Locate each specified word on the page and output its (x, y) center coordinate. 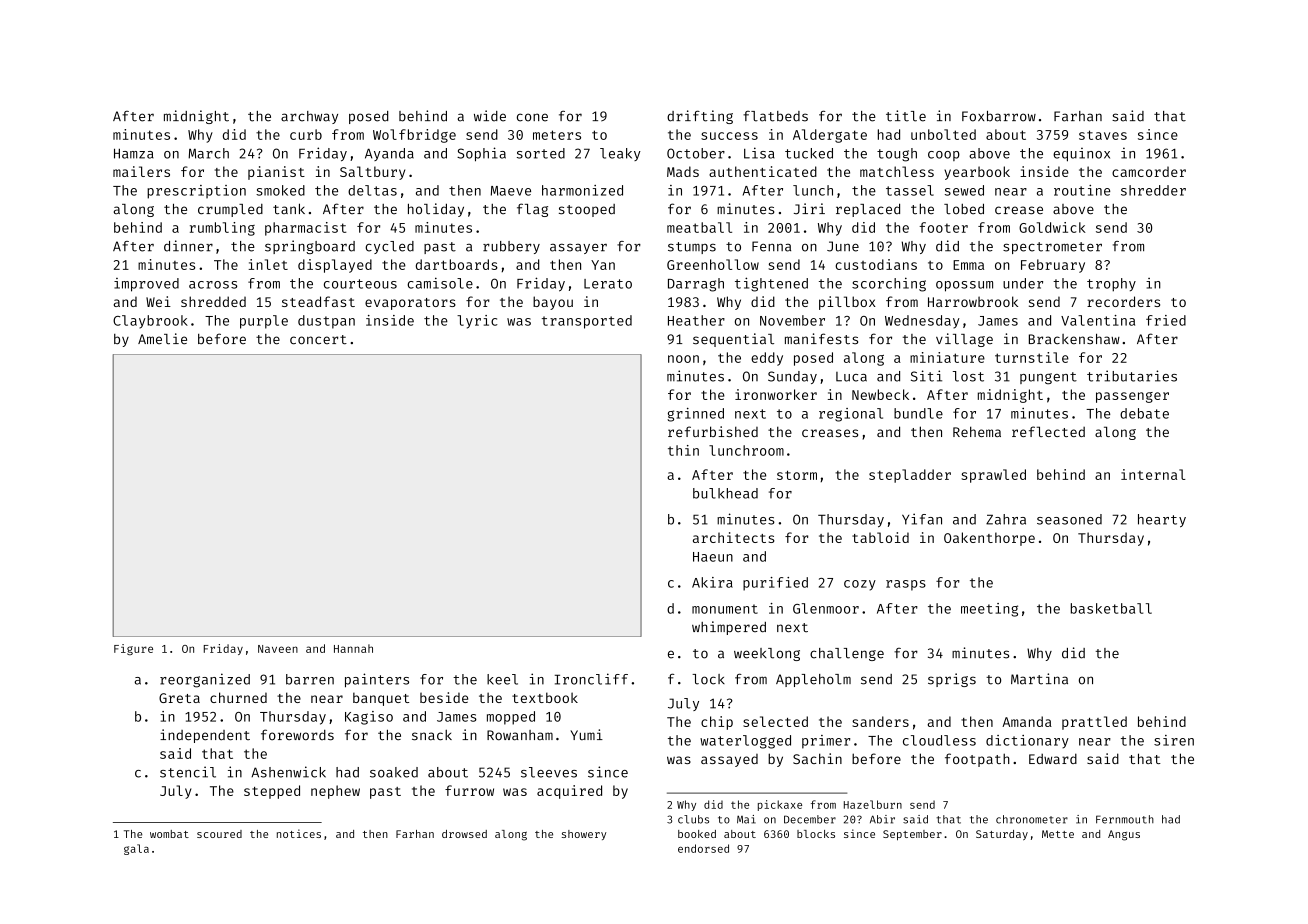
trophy (1111, 285)
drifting (700, 117)
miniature (947, 357)
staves (1103, 135)
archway (309, 117)
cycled (389, 247)
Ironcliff (591, 679)
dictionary (1027, 742)
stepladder (910, 476)
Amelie (162, 339)
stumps (692, 248)
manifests (821, 339)
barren (310, 679)
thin (683, 450)
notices (299, 833)
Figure (133, 649)
